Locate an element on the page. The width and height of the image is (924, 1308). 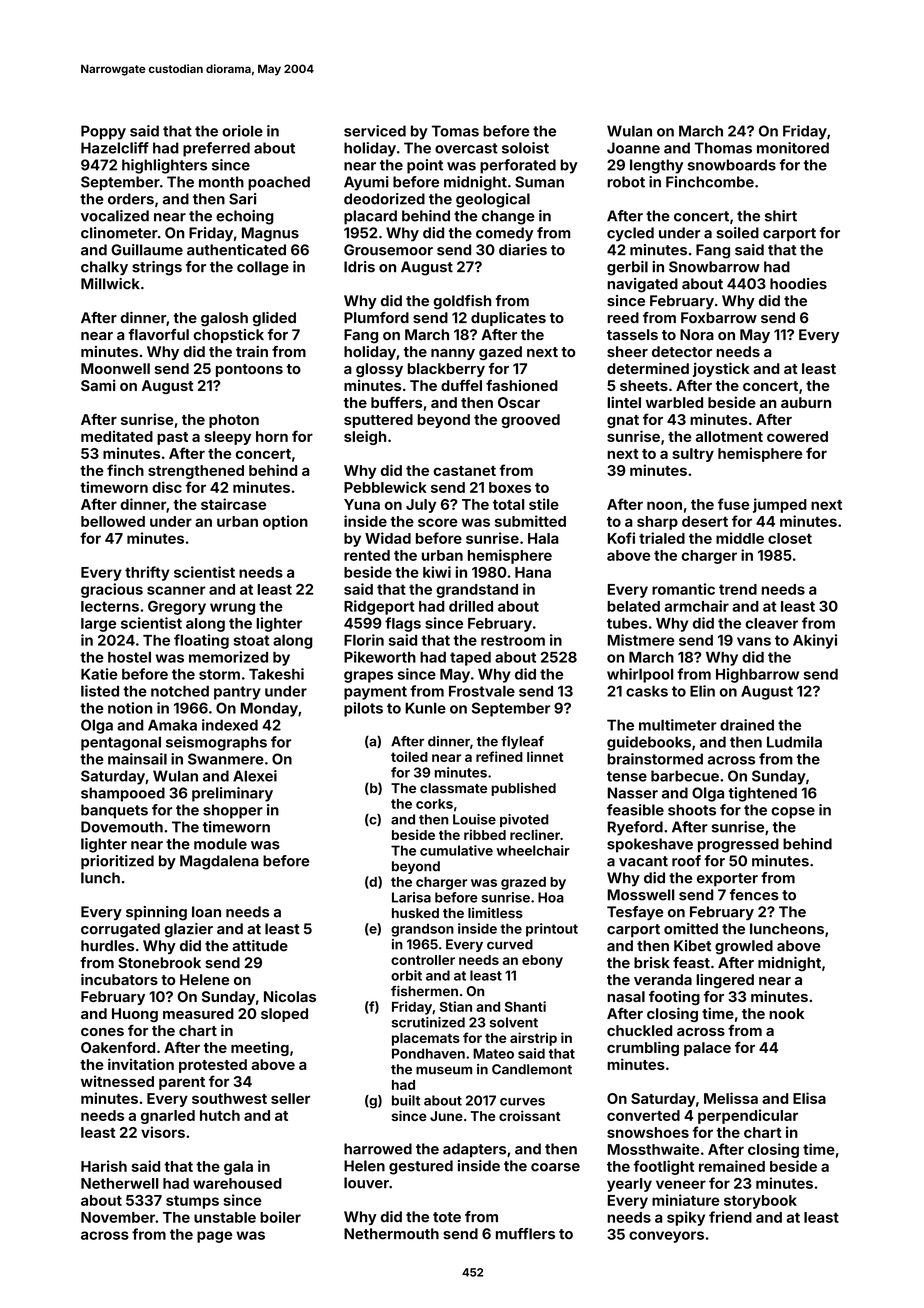
gracious is located at coordinates (112, 590).
